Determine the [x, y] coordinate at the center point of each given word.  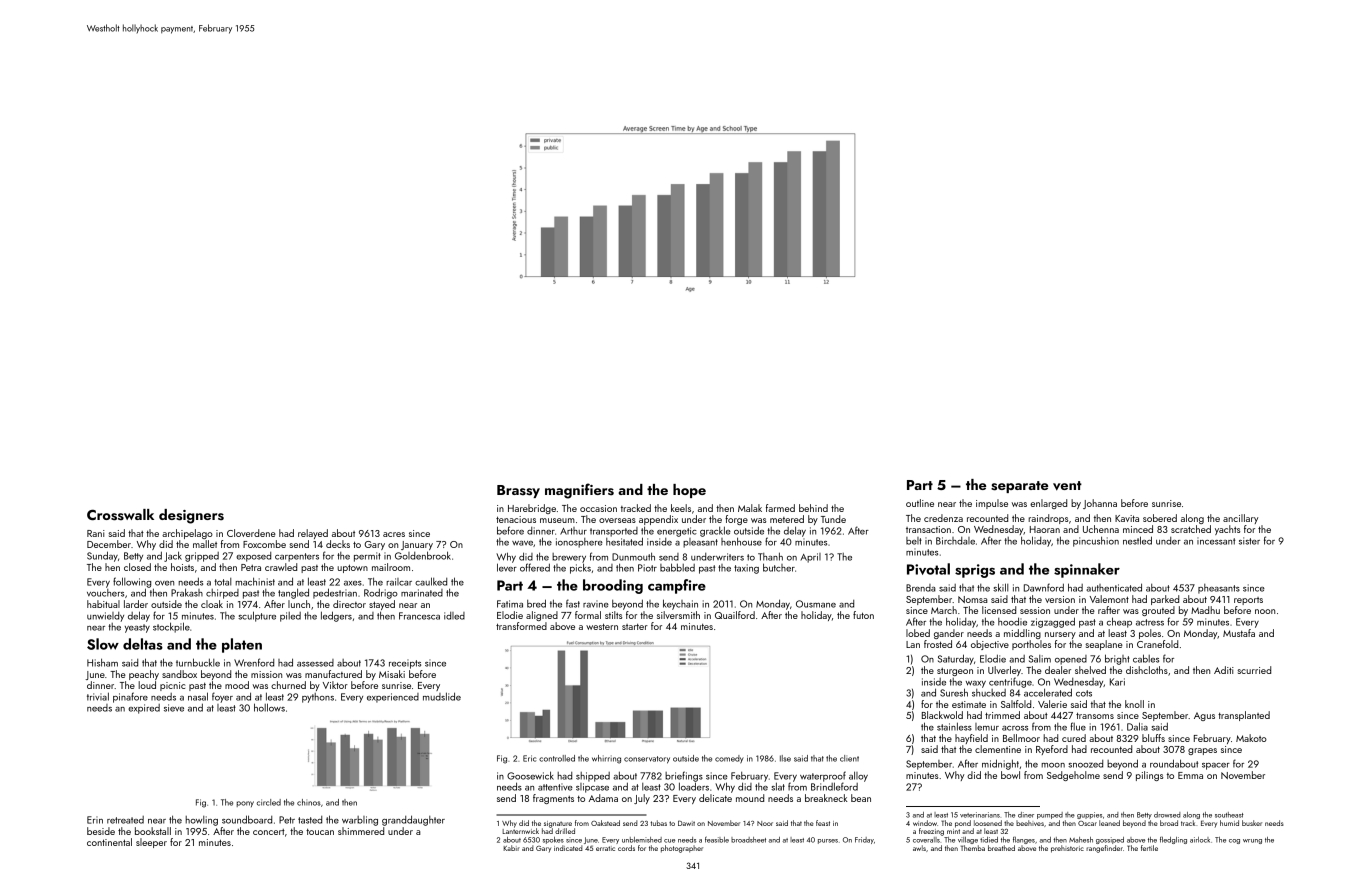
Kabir [512, 848]
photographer [682, 849]
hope [689, 491]
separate [1019, 487]
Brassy [518, 491]
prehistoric [1067, 849]
